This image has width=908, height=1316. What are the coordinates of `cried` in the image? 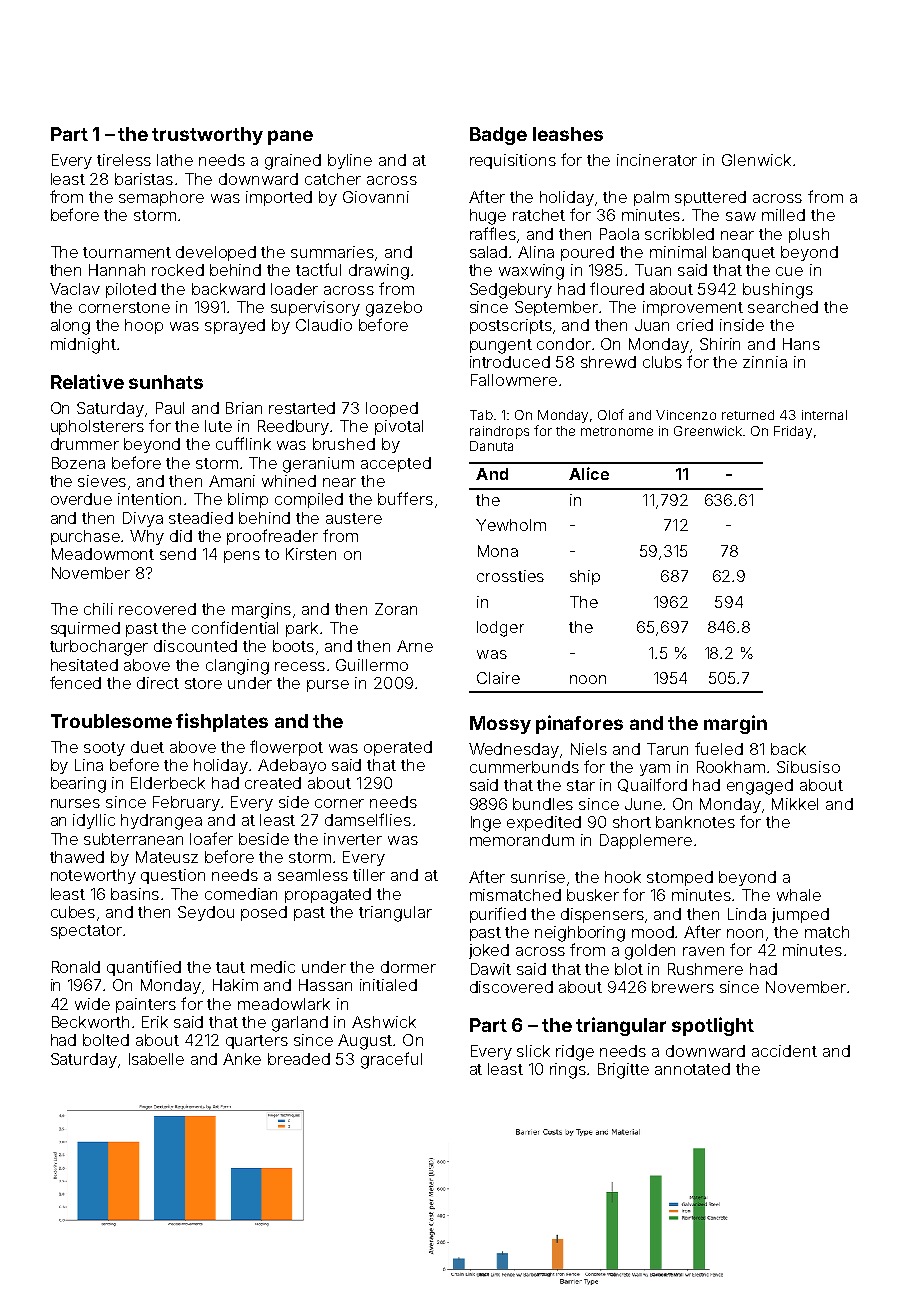 It's located at (695, 325).
